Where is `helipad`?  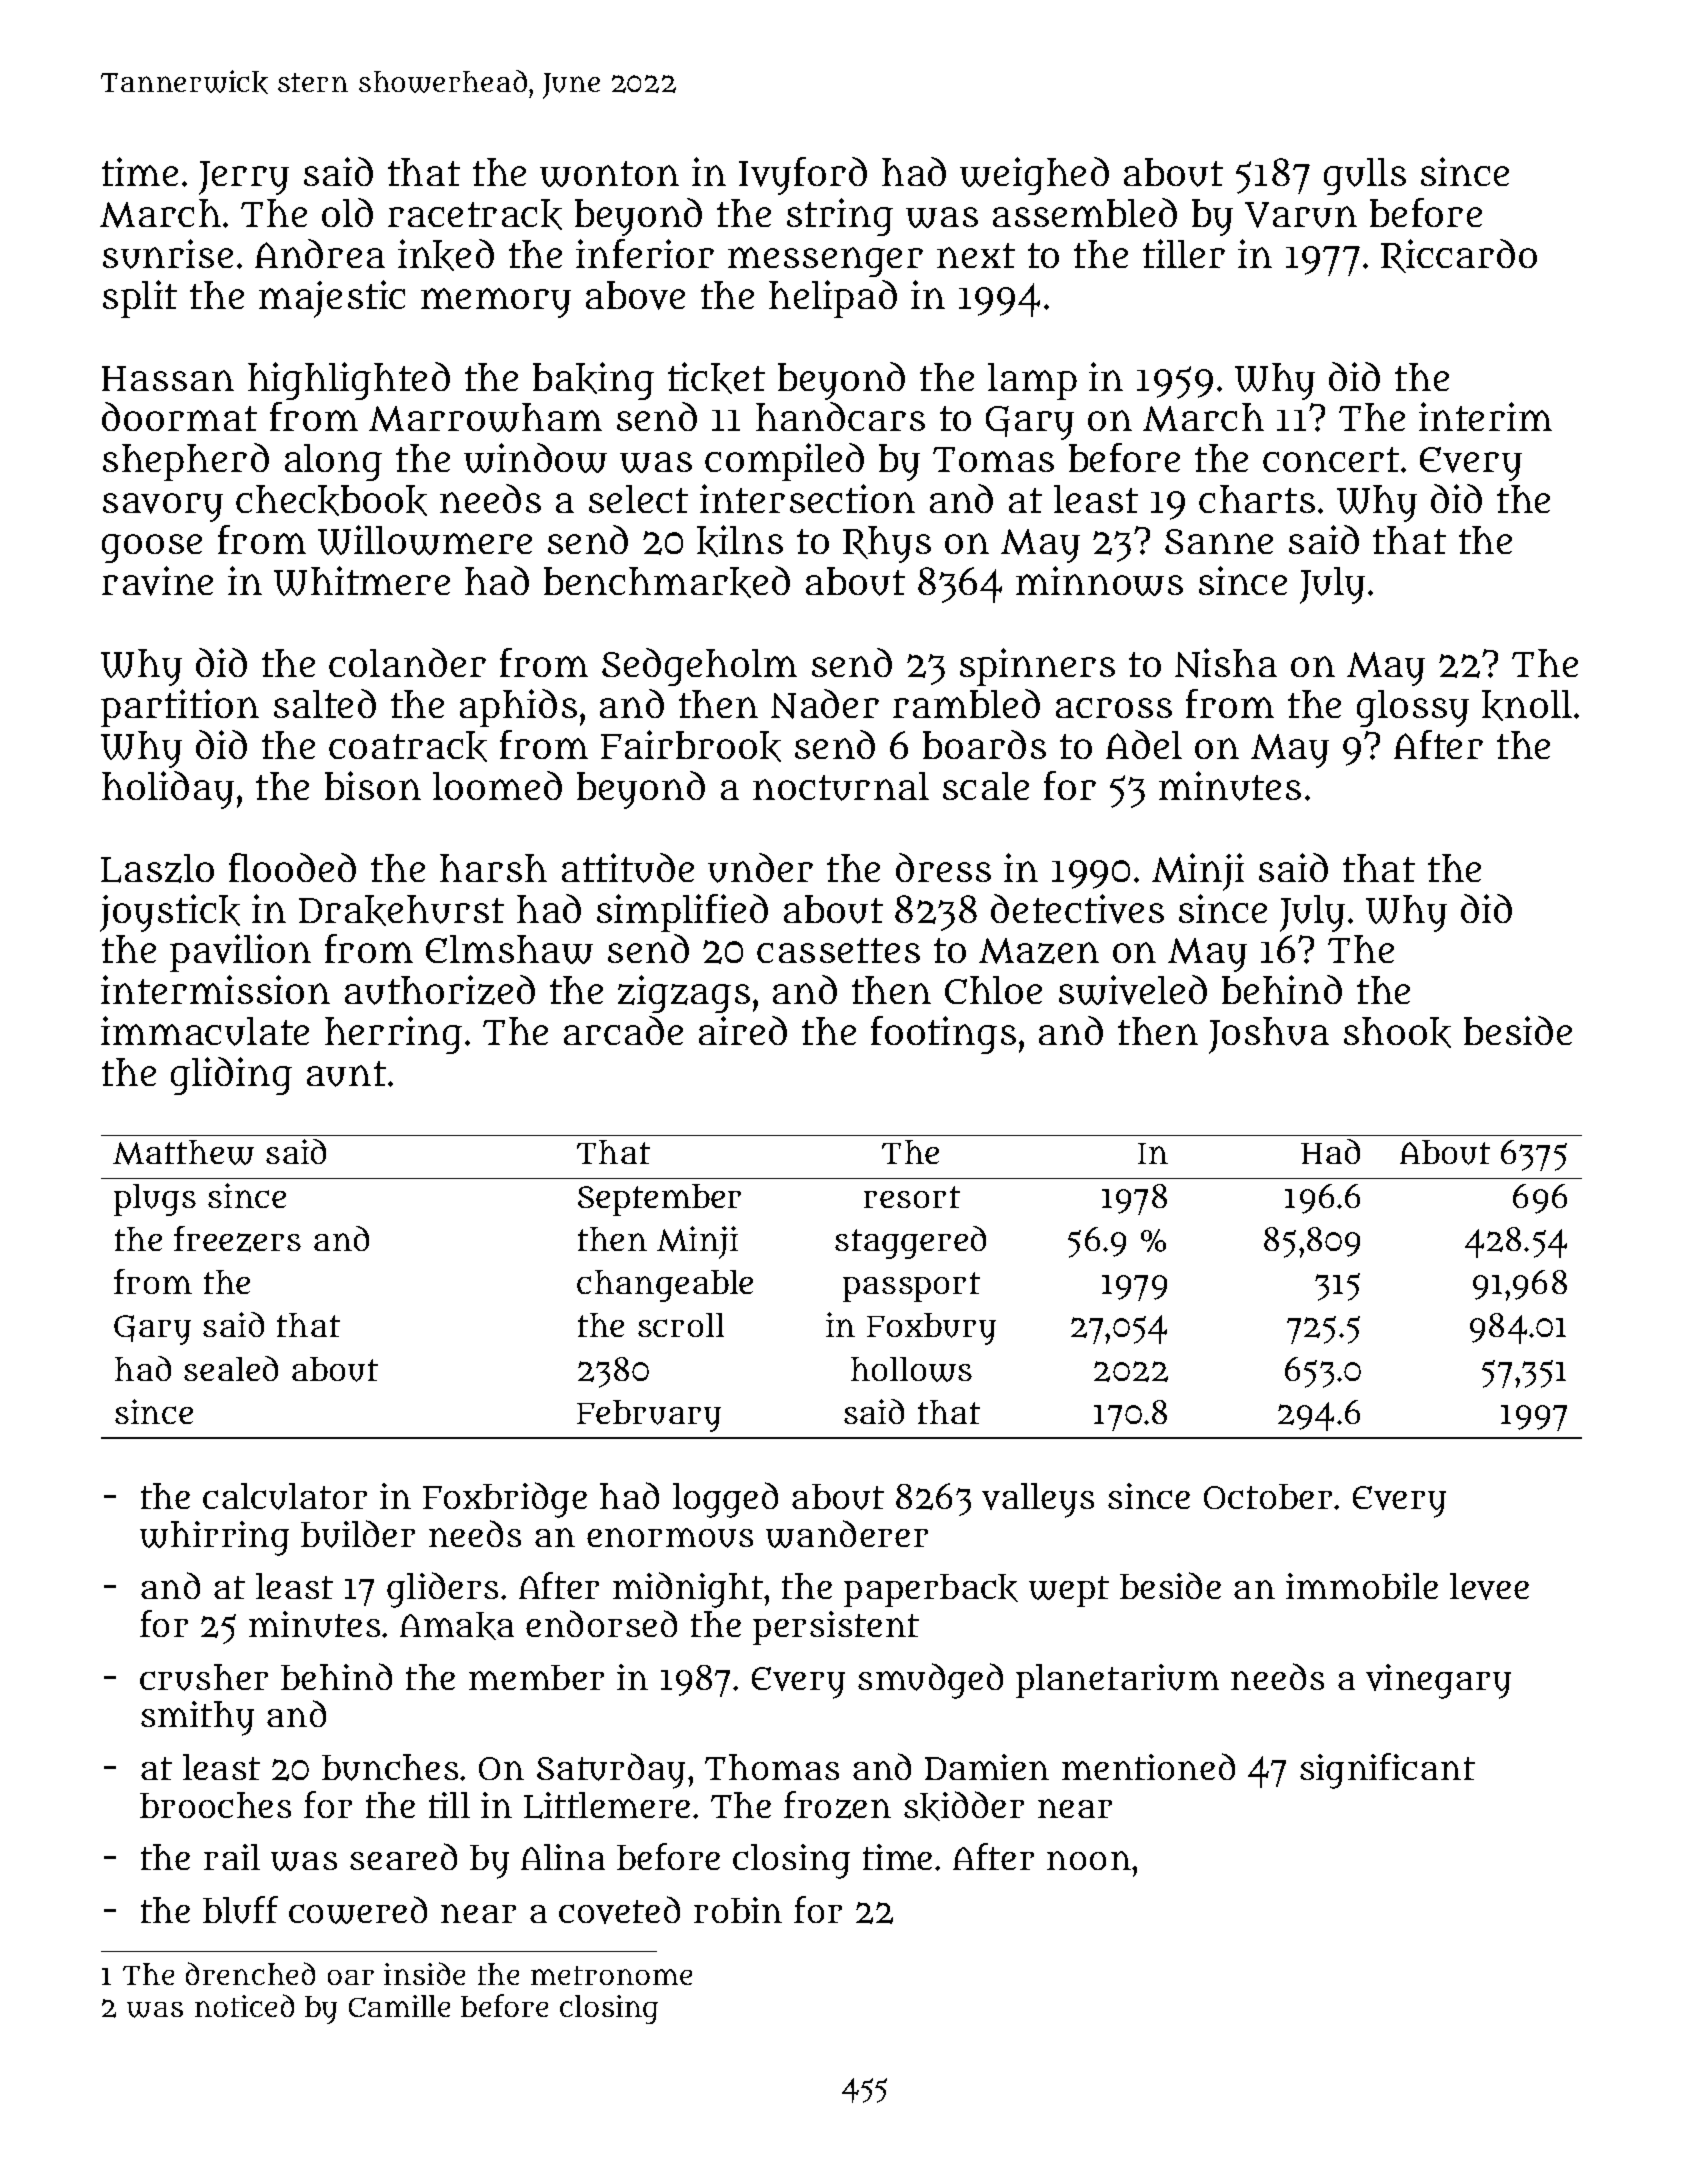 helipad is located at coordinates (833, 299).
